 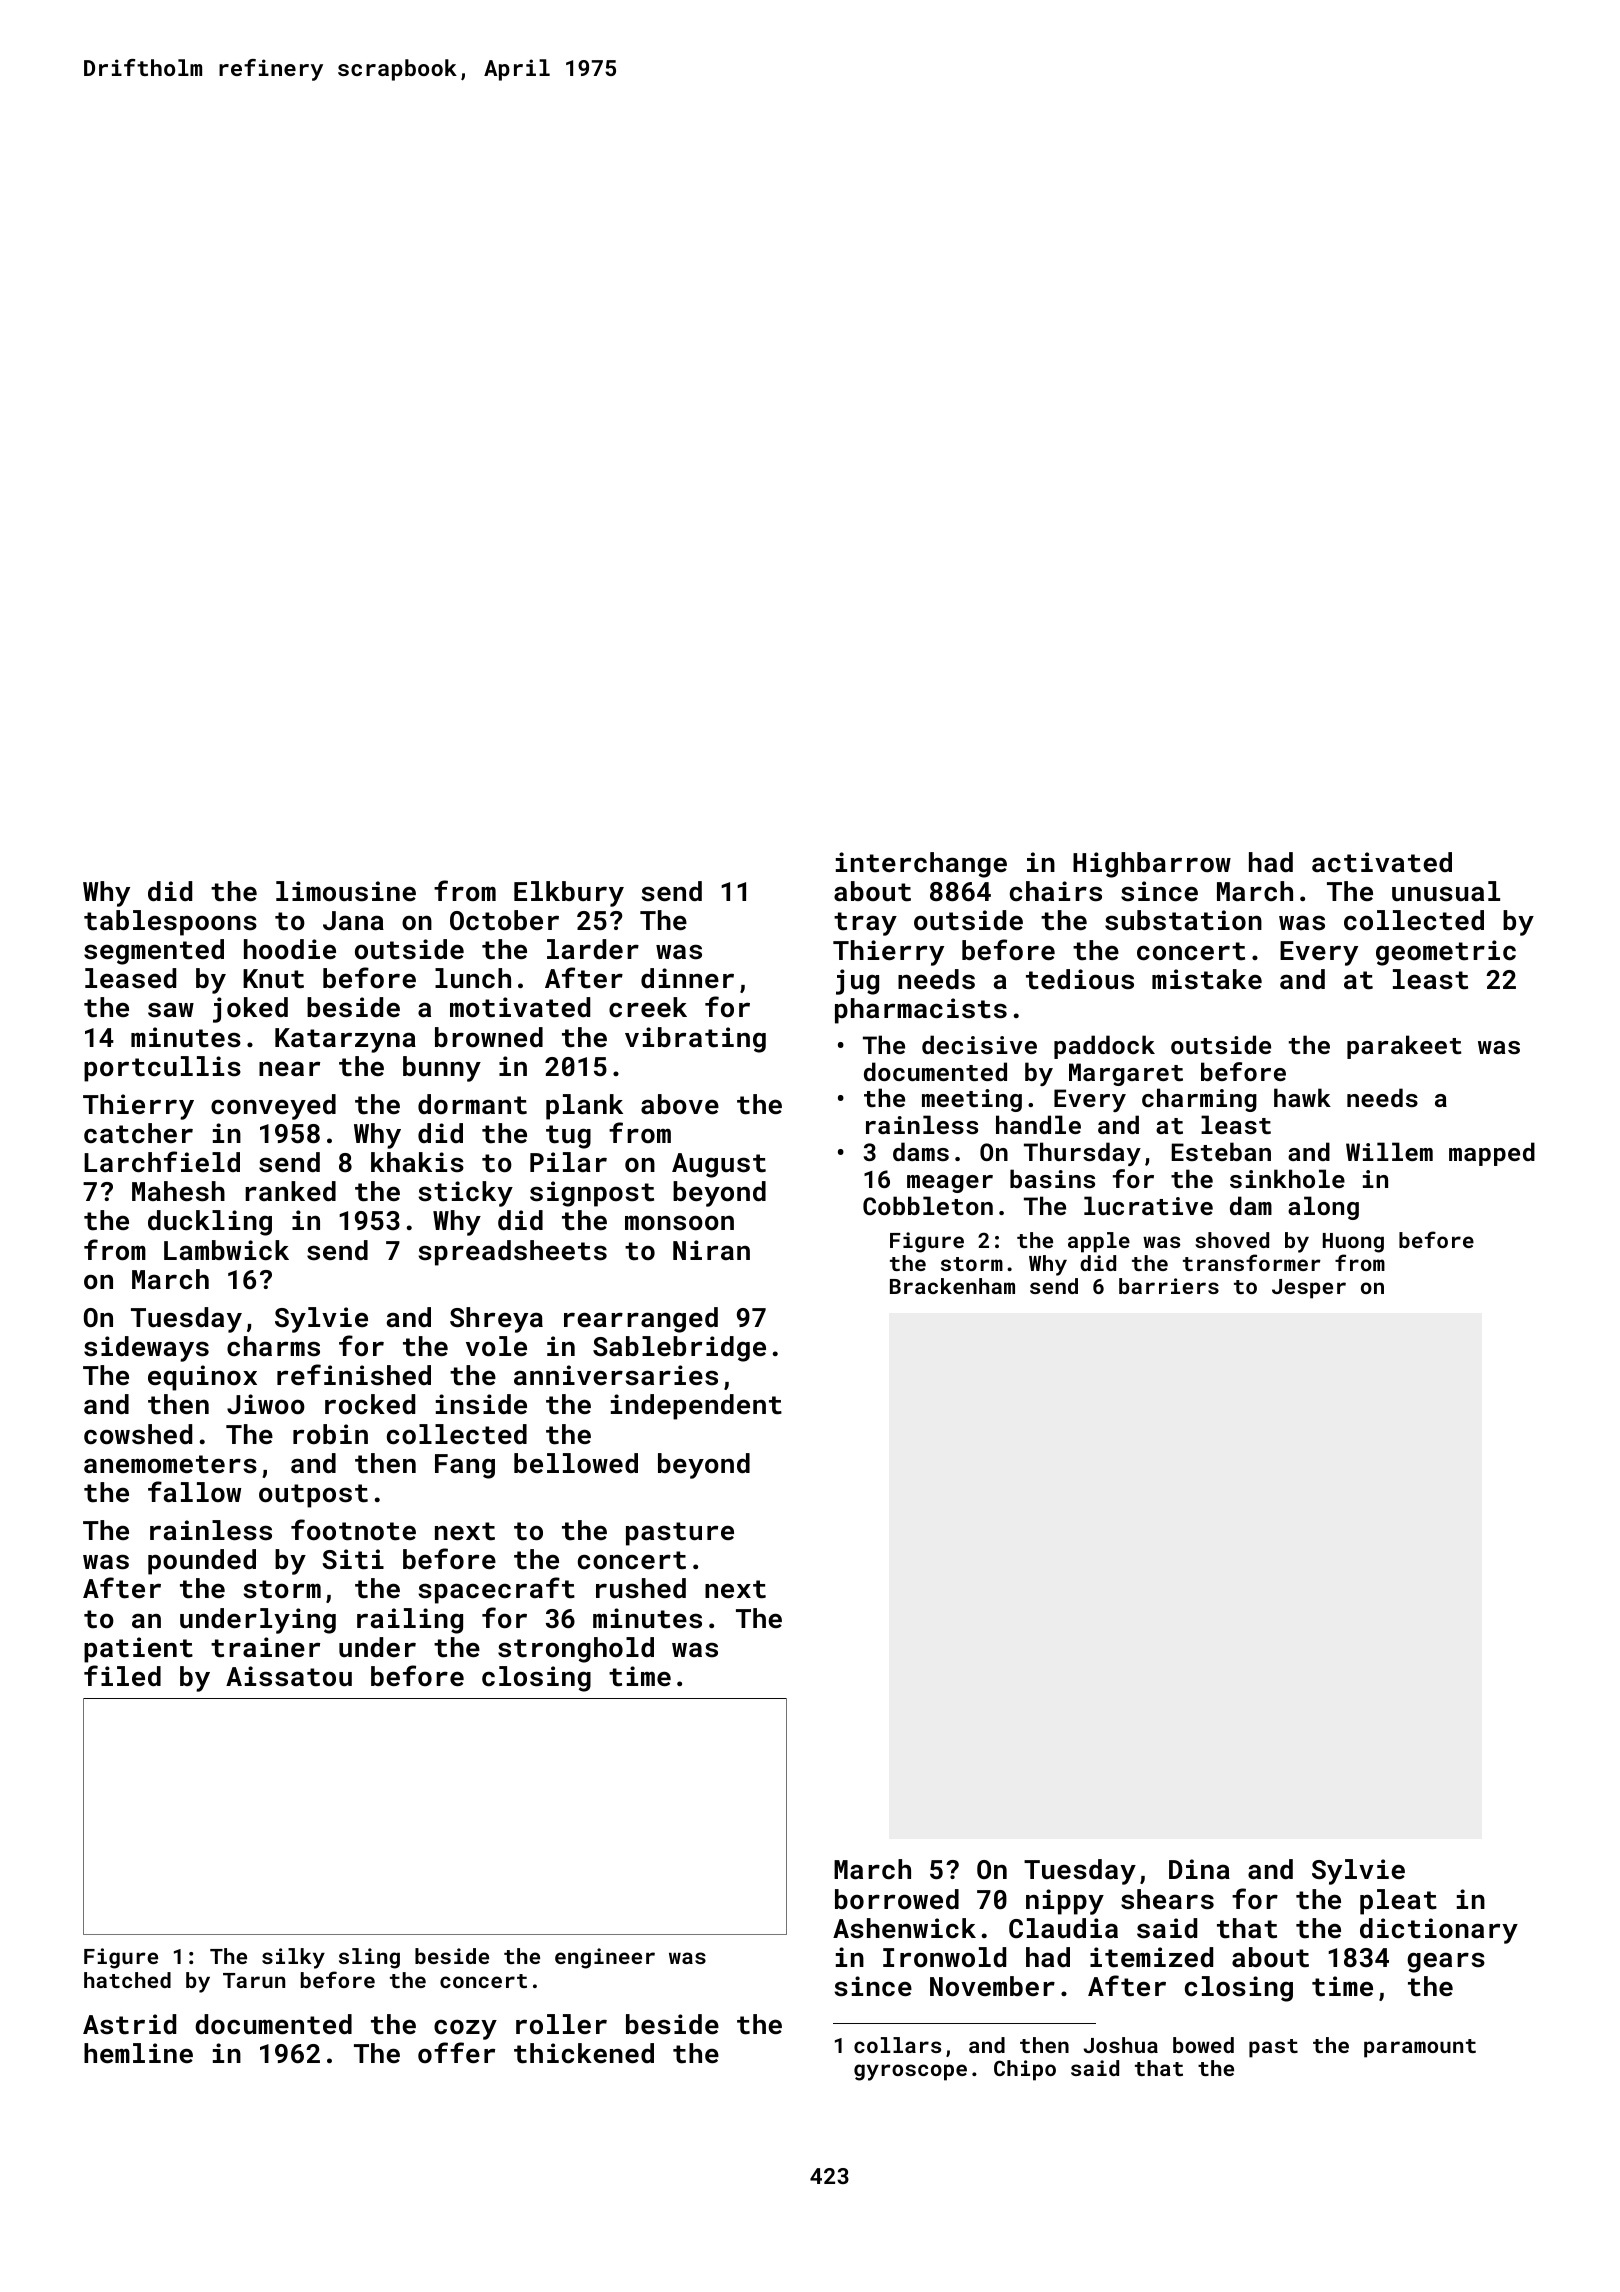 What do you see at coordinates (921, 1151) in the screenshot?
I see `dams` at bounding box center [921, 1151].
